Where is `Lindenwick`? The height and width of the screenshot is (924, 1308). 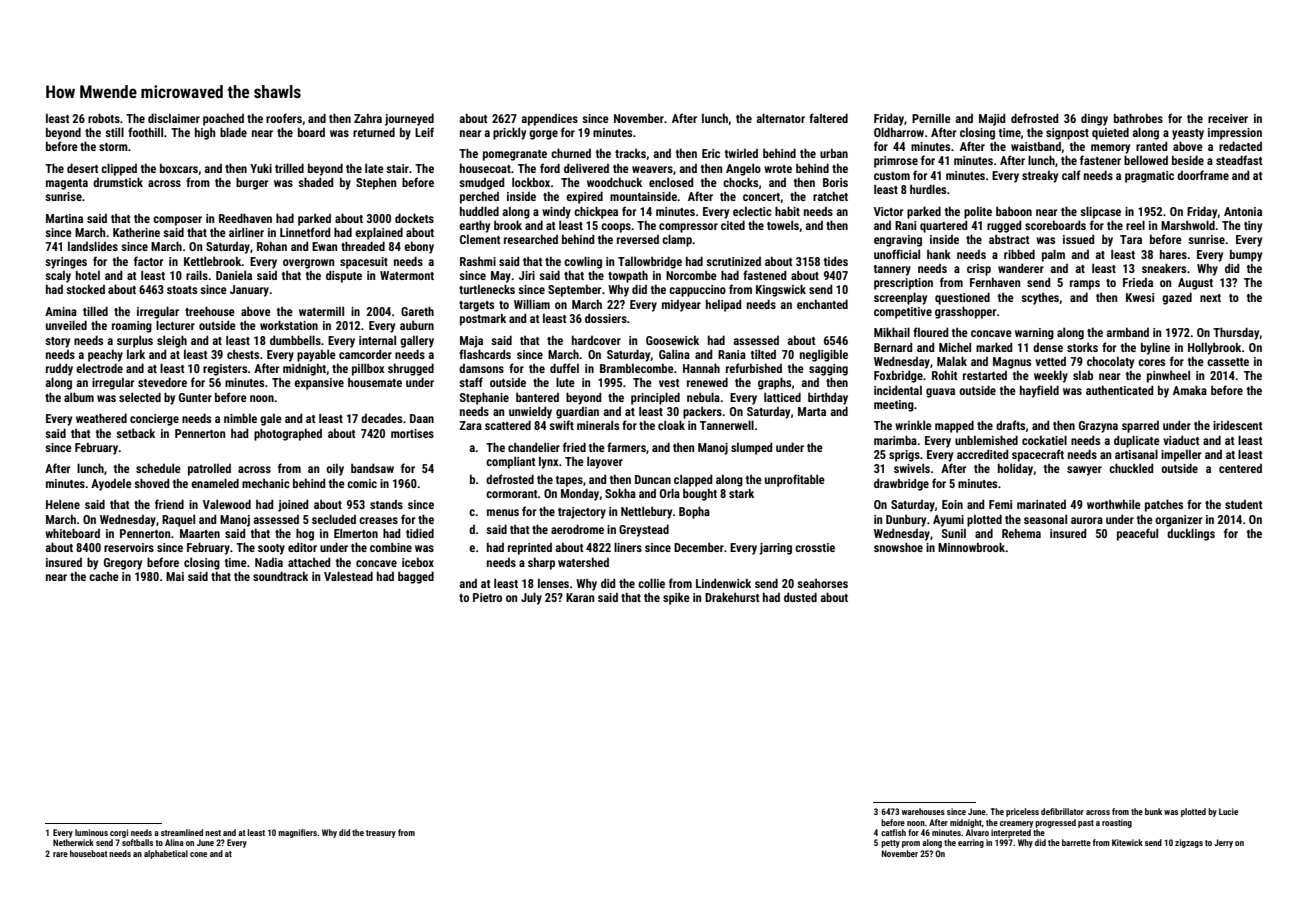
Lindenwick is located at coordinates (723, 583).
